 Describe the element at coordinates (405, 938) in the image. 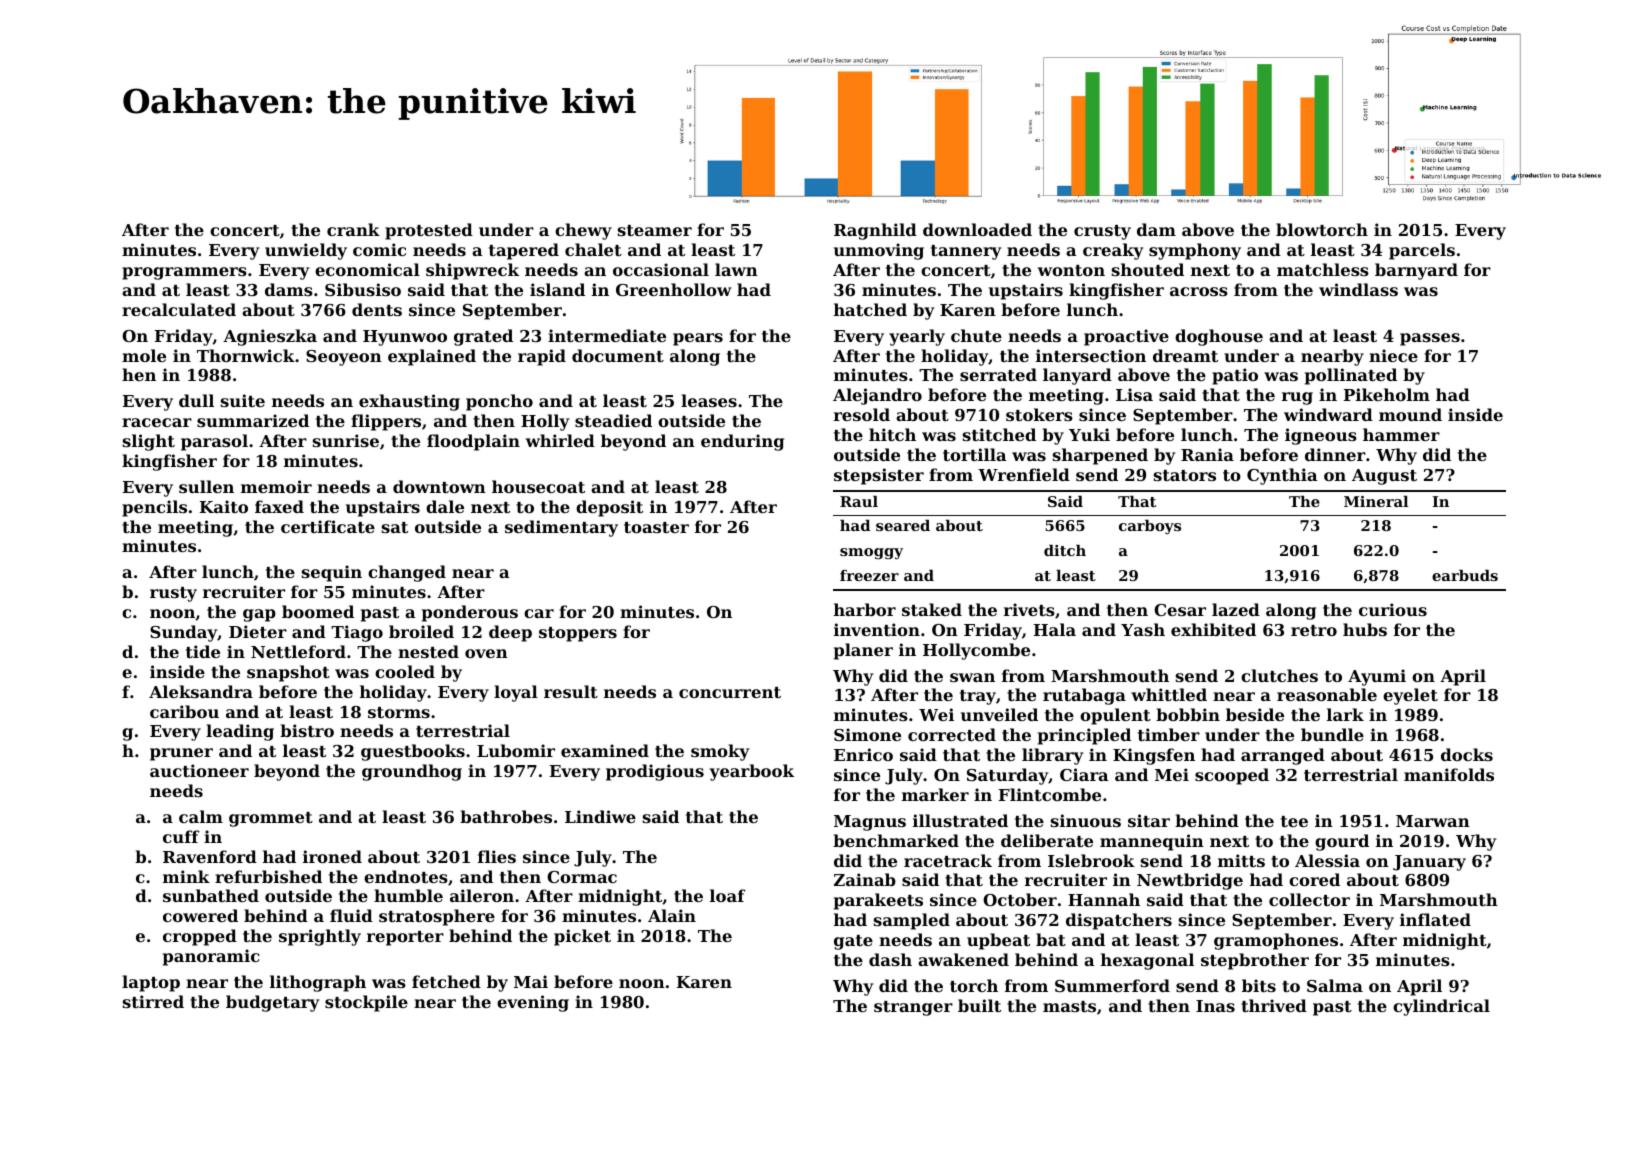

I see `reporter` at that location.
